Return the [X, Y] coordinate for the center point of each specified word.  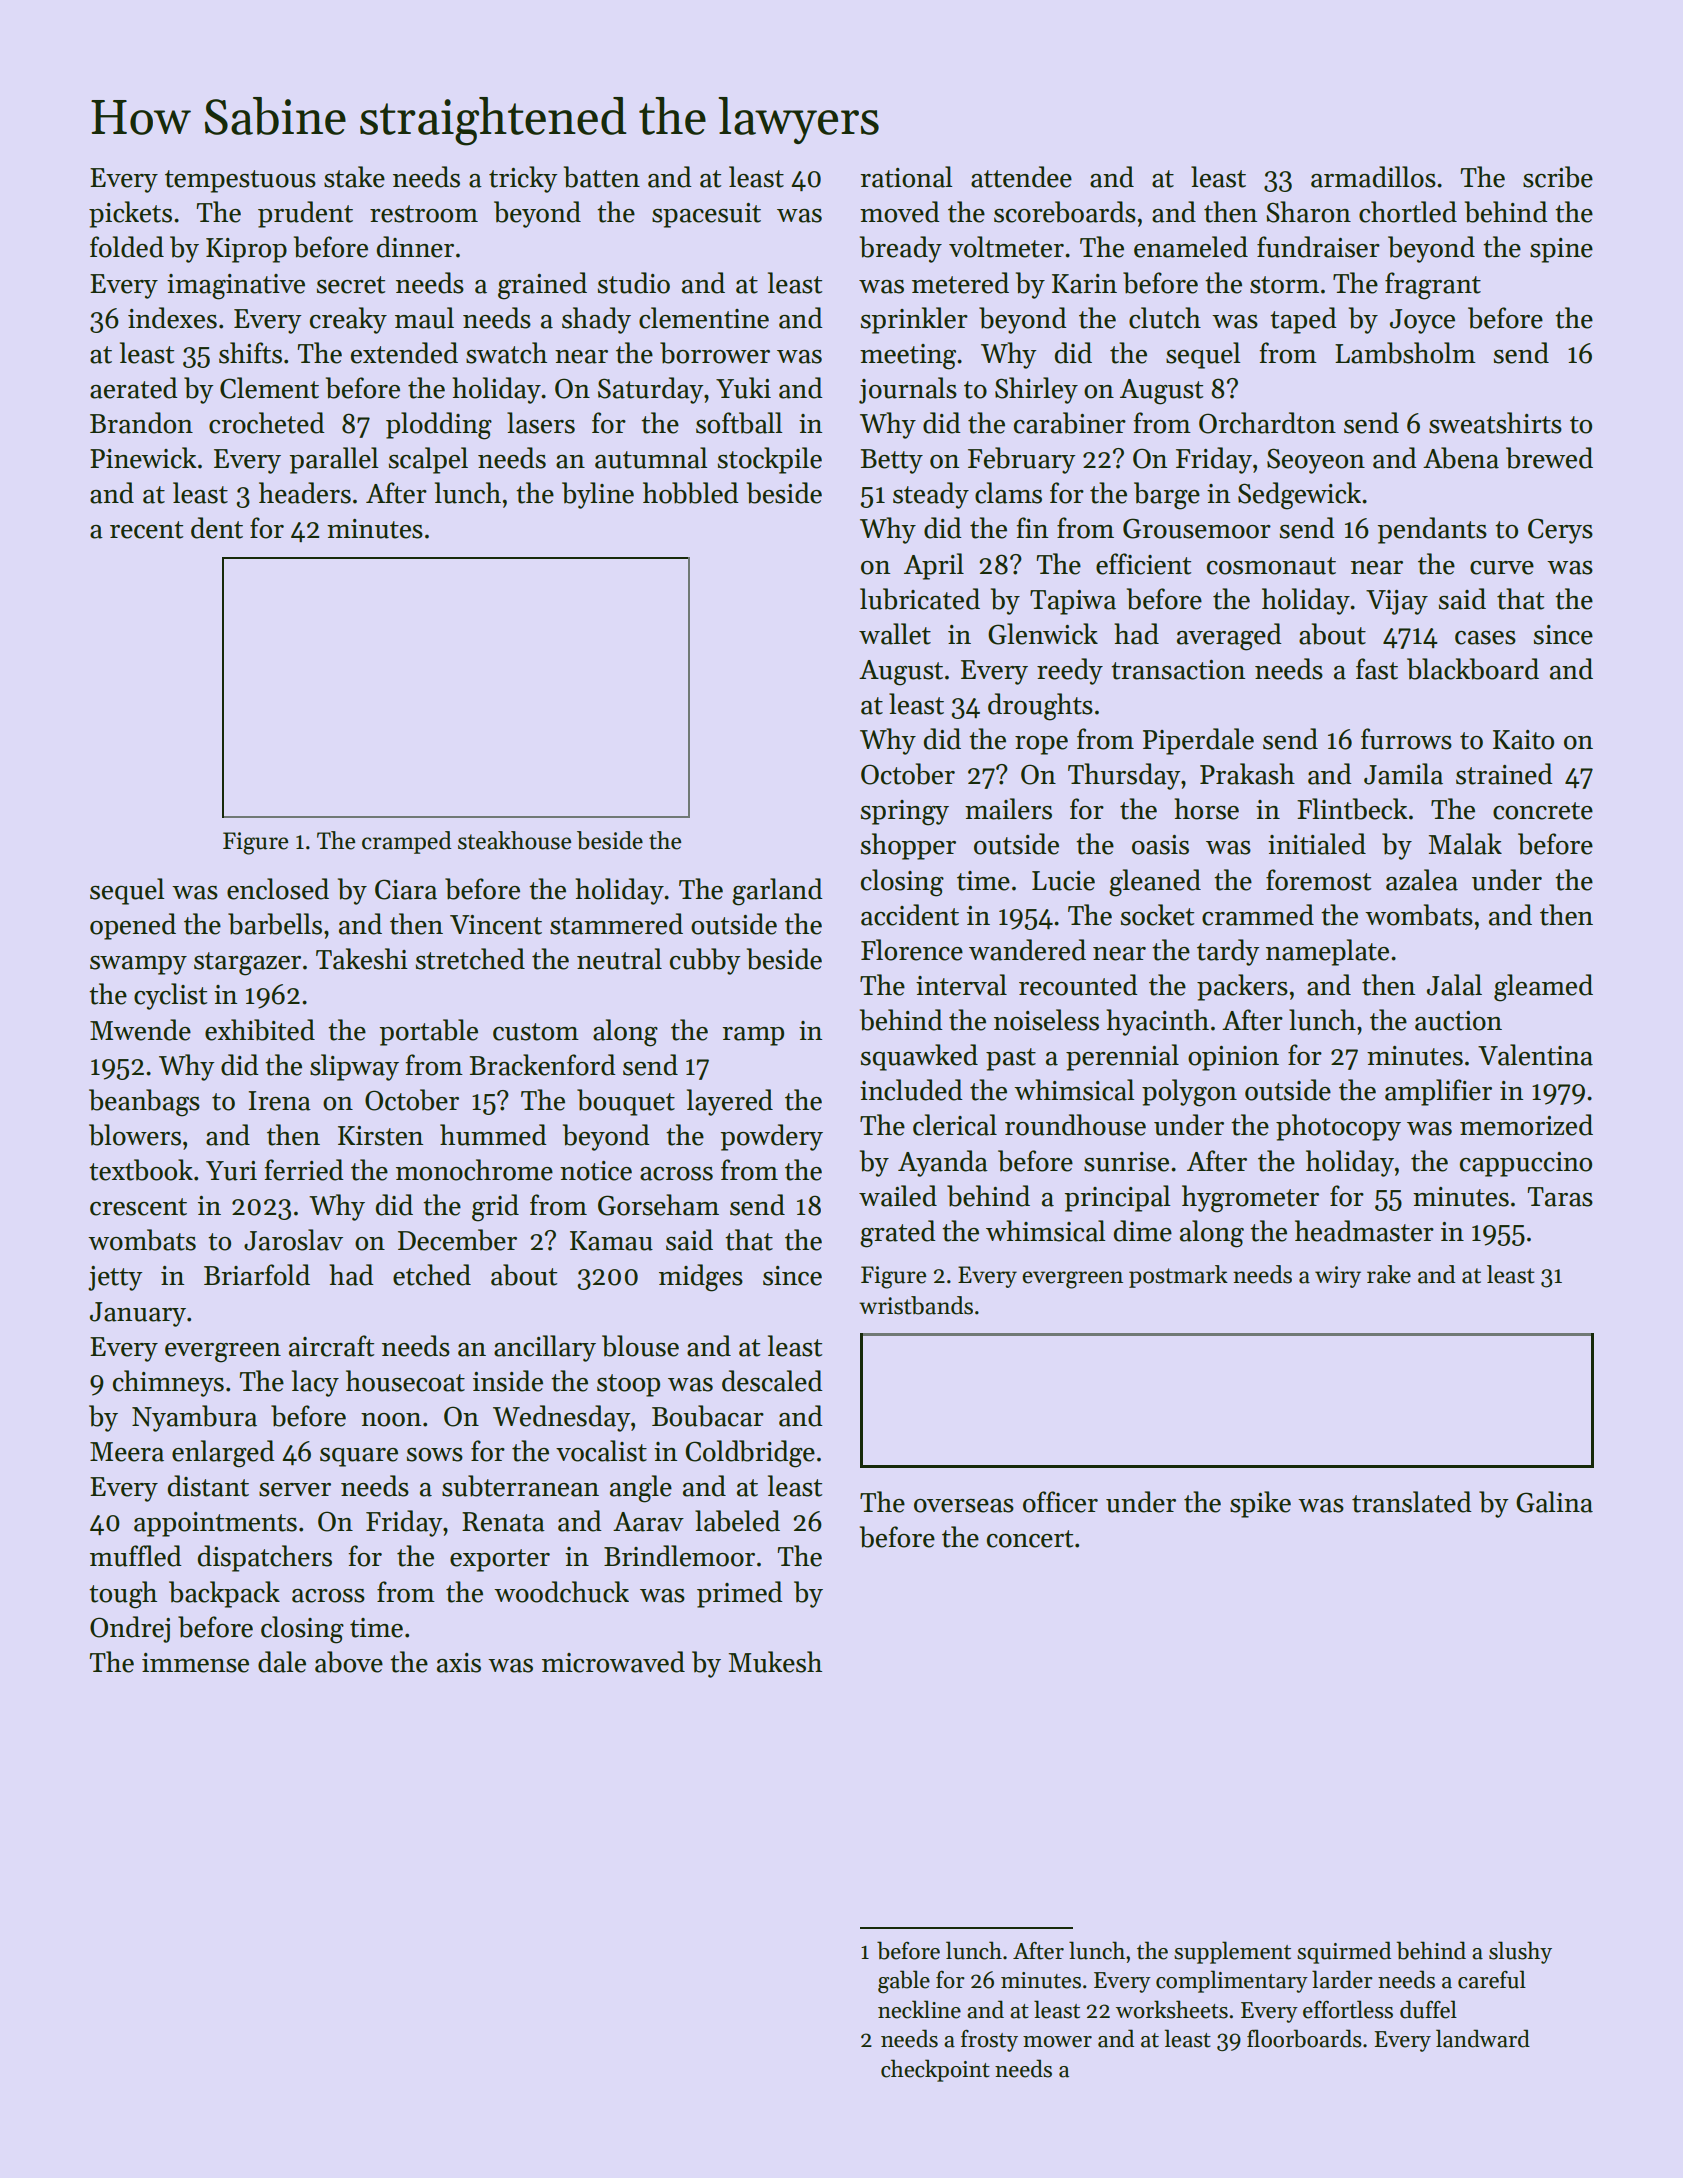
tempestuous [240, 181]
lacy [315, 1383]
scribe [1558, 177]
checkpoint [935, 2070]
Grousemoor [1197, 528]
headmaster [1364, 1231]
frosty [989, 2041]
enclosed [278, 889]
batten [602, 177]
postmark [1178, 1276]
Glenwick [1043, 634]
